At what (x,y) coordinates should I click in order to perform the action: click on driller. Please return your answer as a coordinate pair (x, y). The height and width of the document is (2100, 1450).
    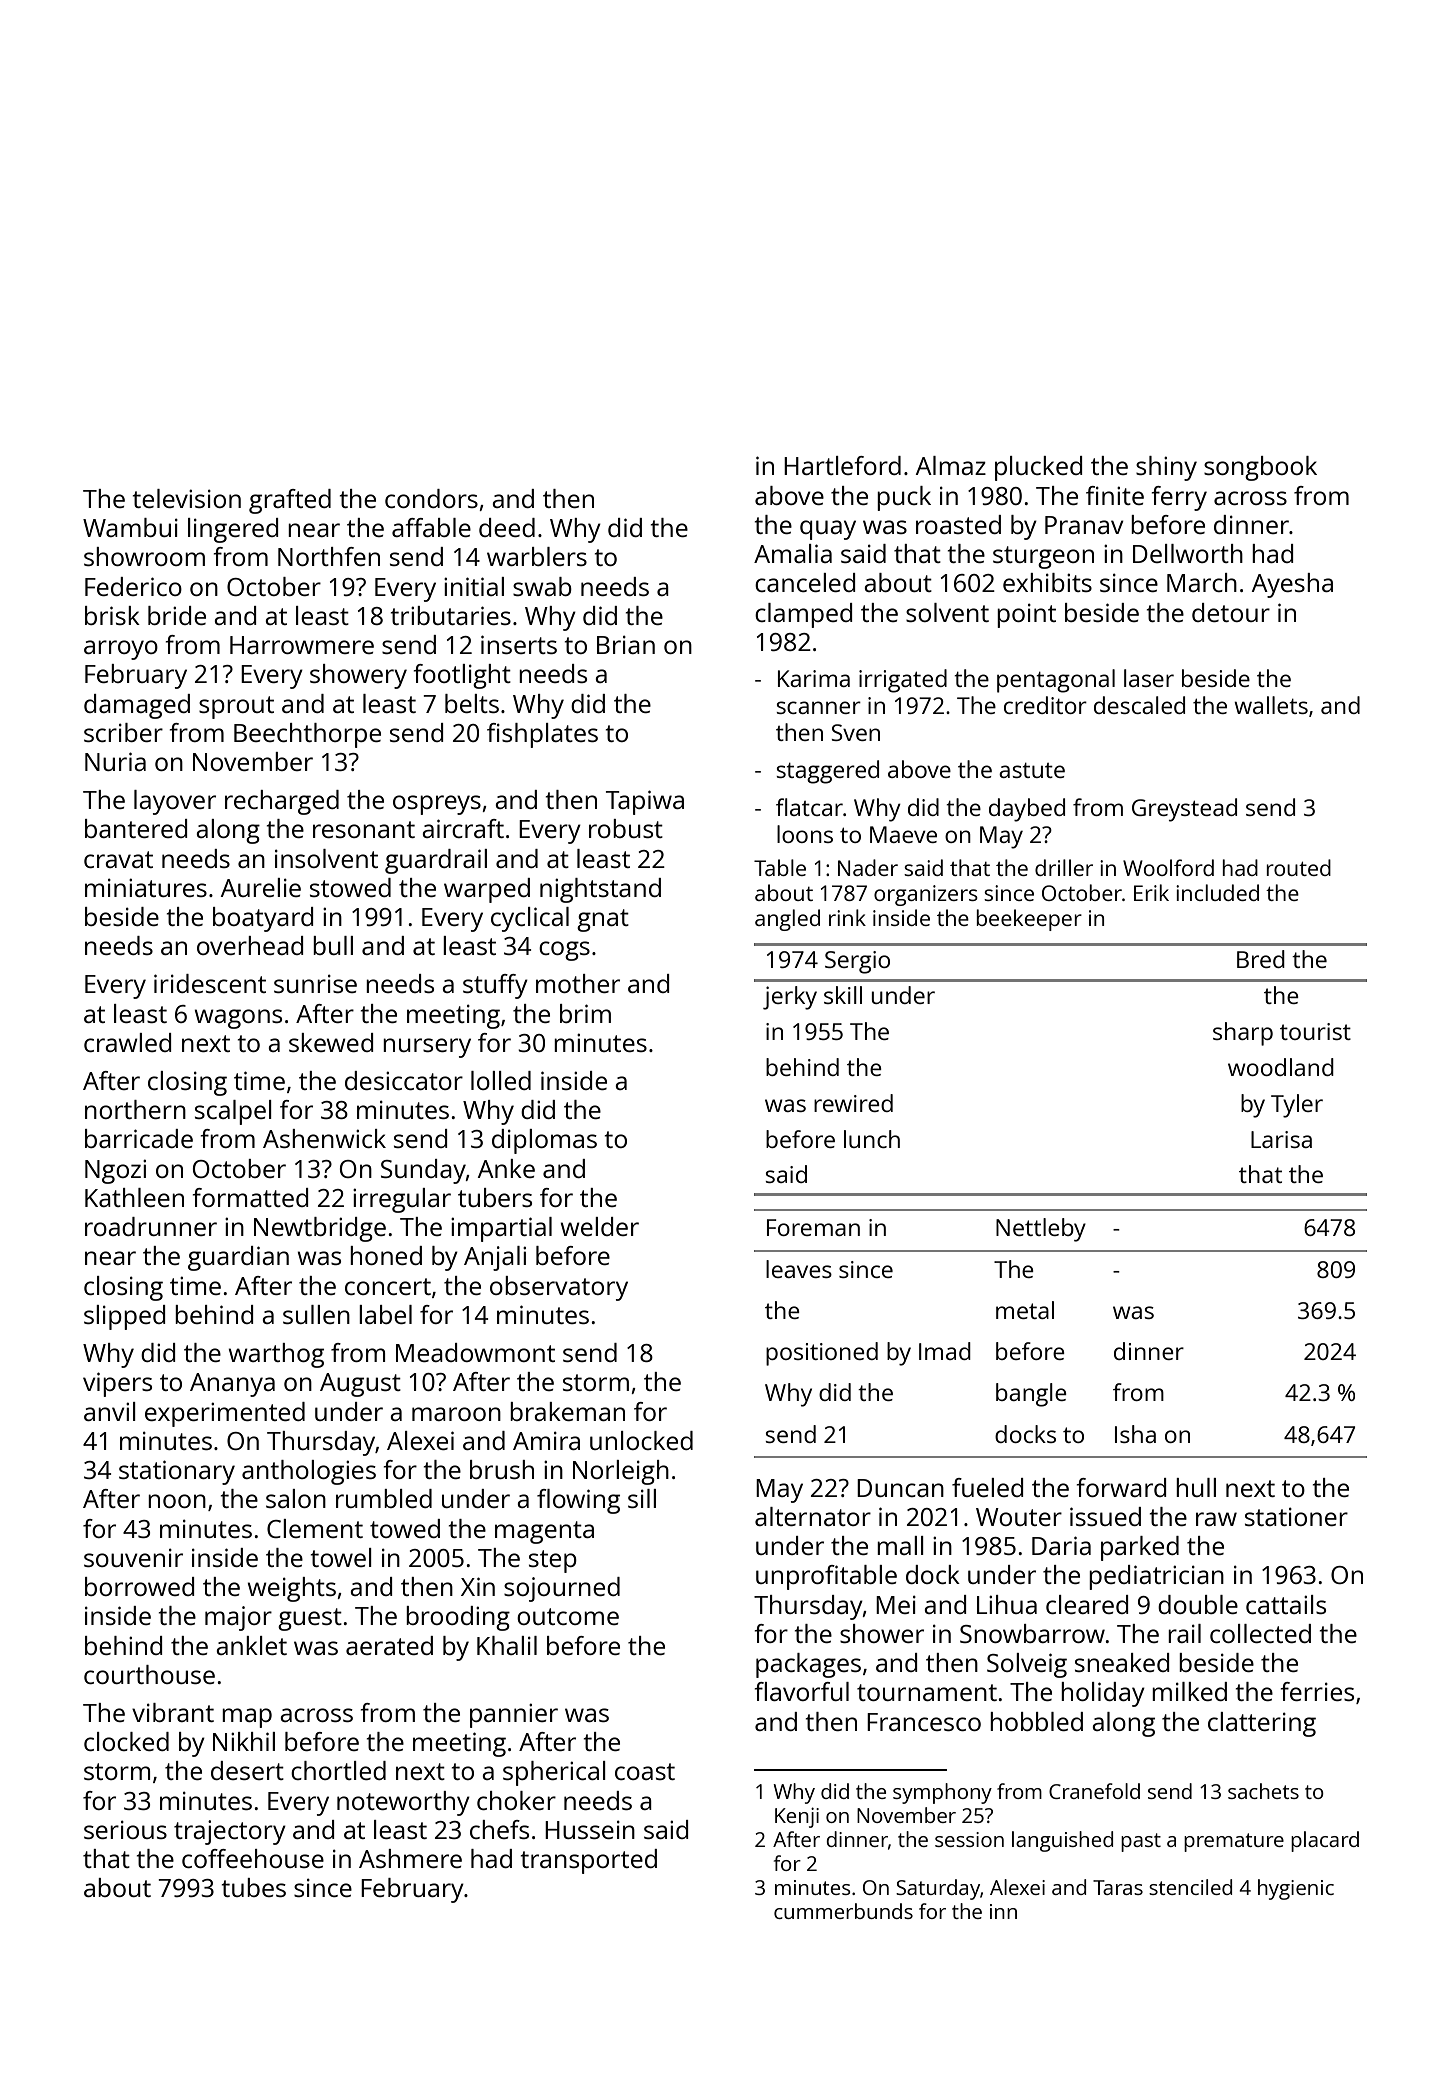
    Looking at the image, I should click on (1064, 867).
